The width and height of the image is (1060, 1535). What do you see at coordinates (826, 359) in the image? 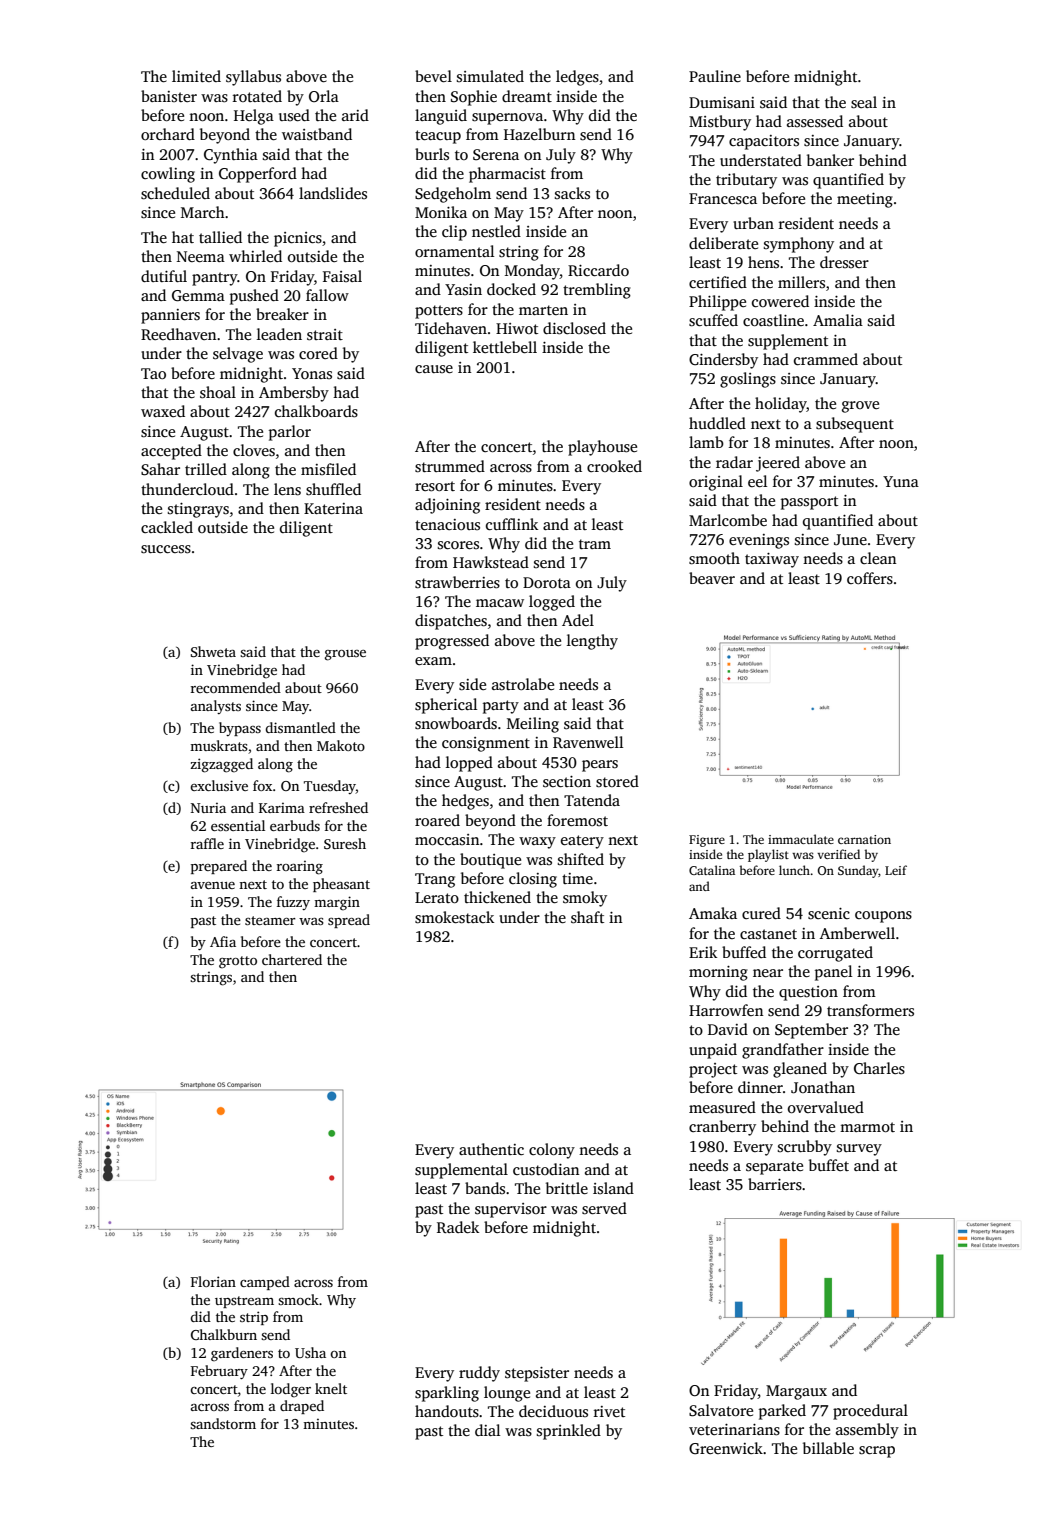
I see `crammed` at bounding box center [826, 359].
